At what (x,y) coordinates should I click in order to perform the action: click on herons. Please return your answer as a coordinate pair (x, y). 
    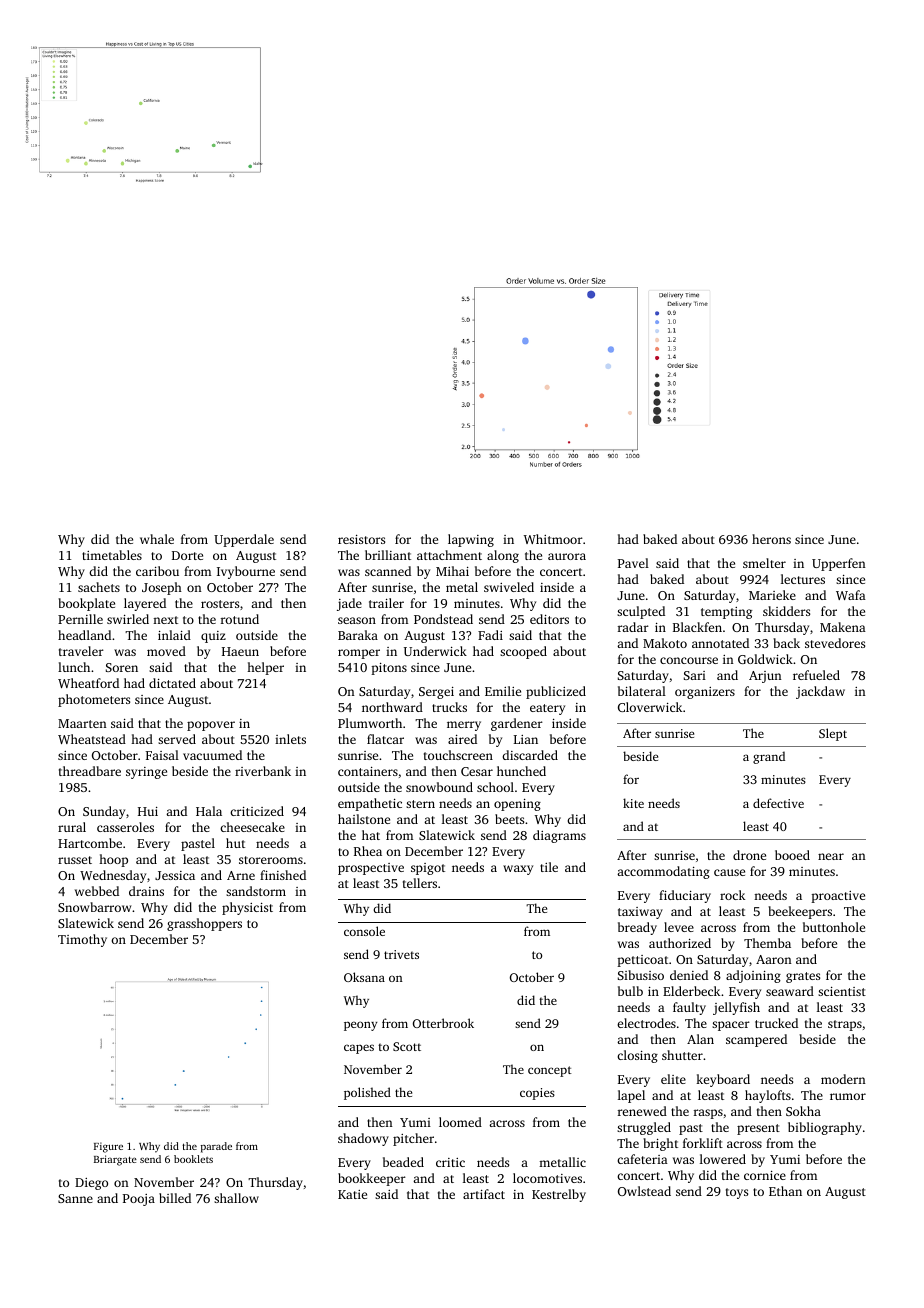
    Looking at the image, I should click on (771, 539).
